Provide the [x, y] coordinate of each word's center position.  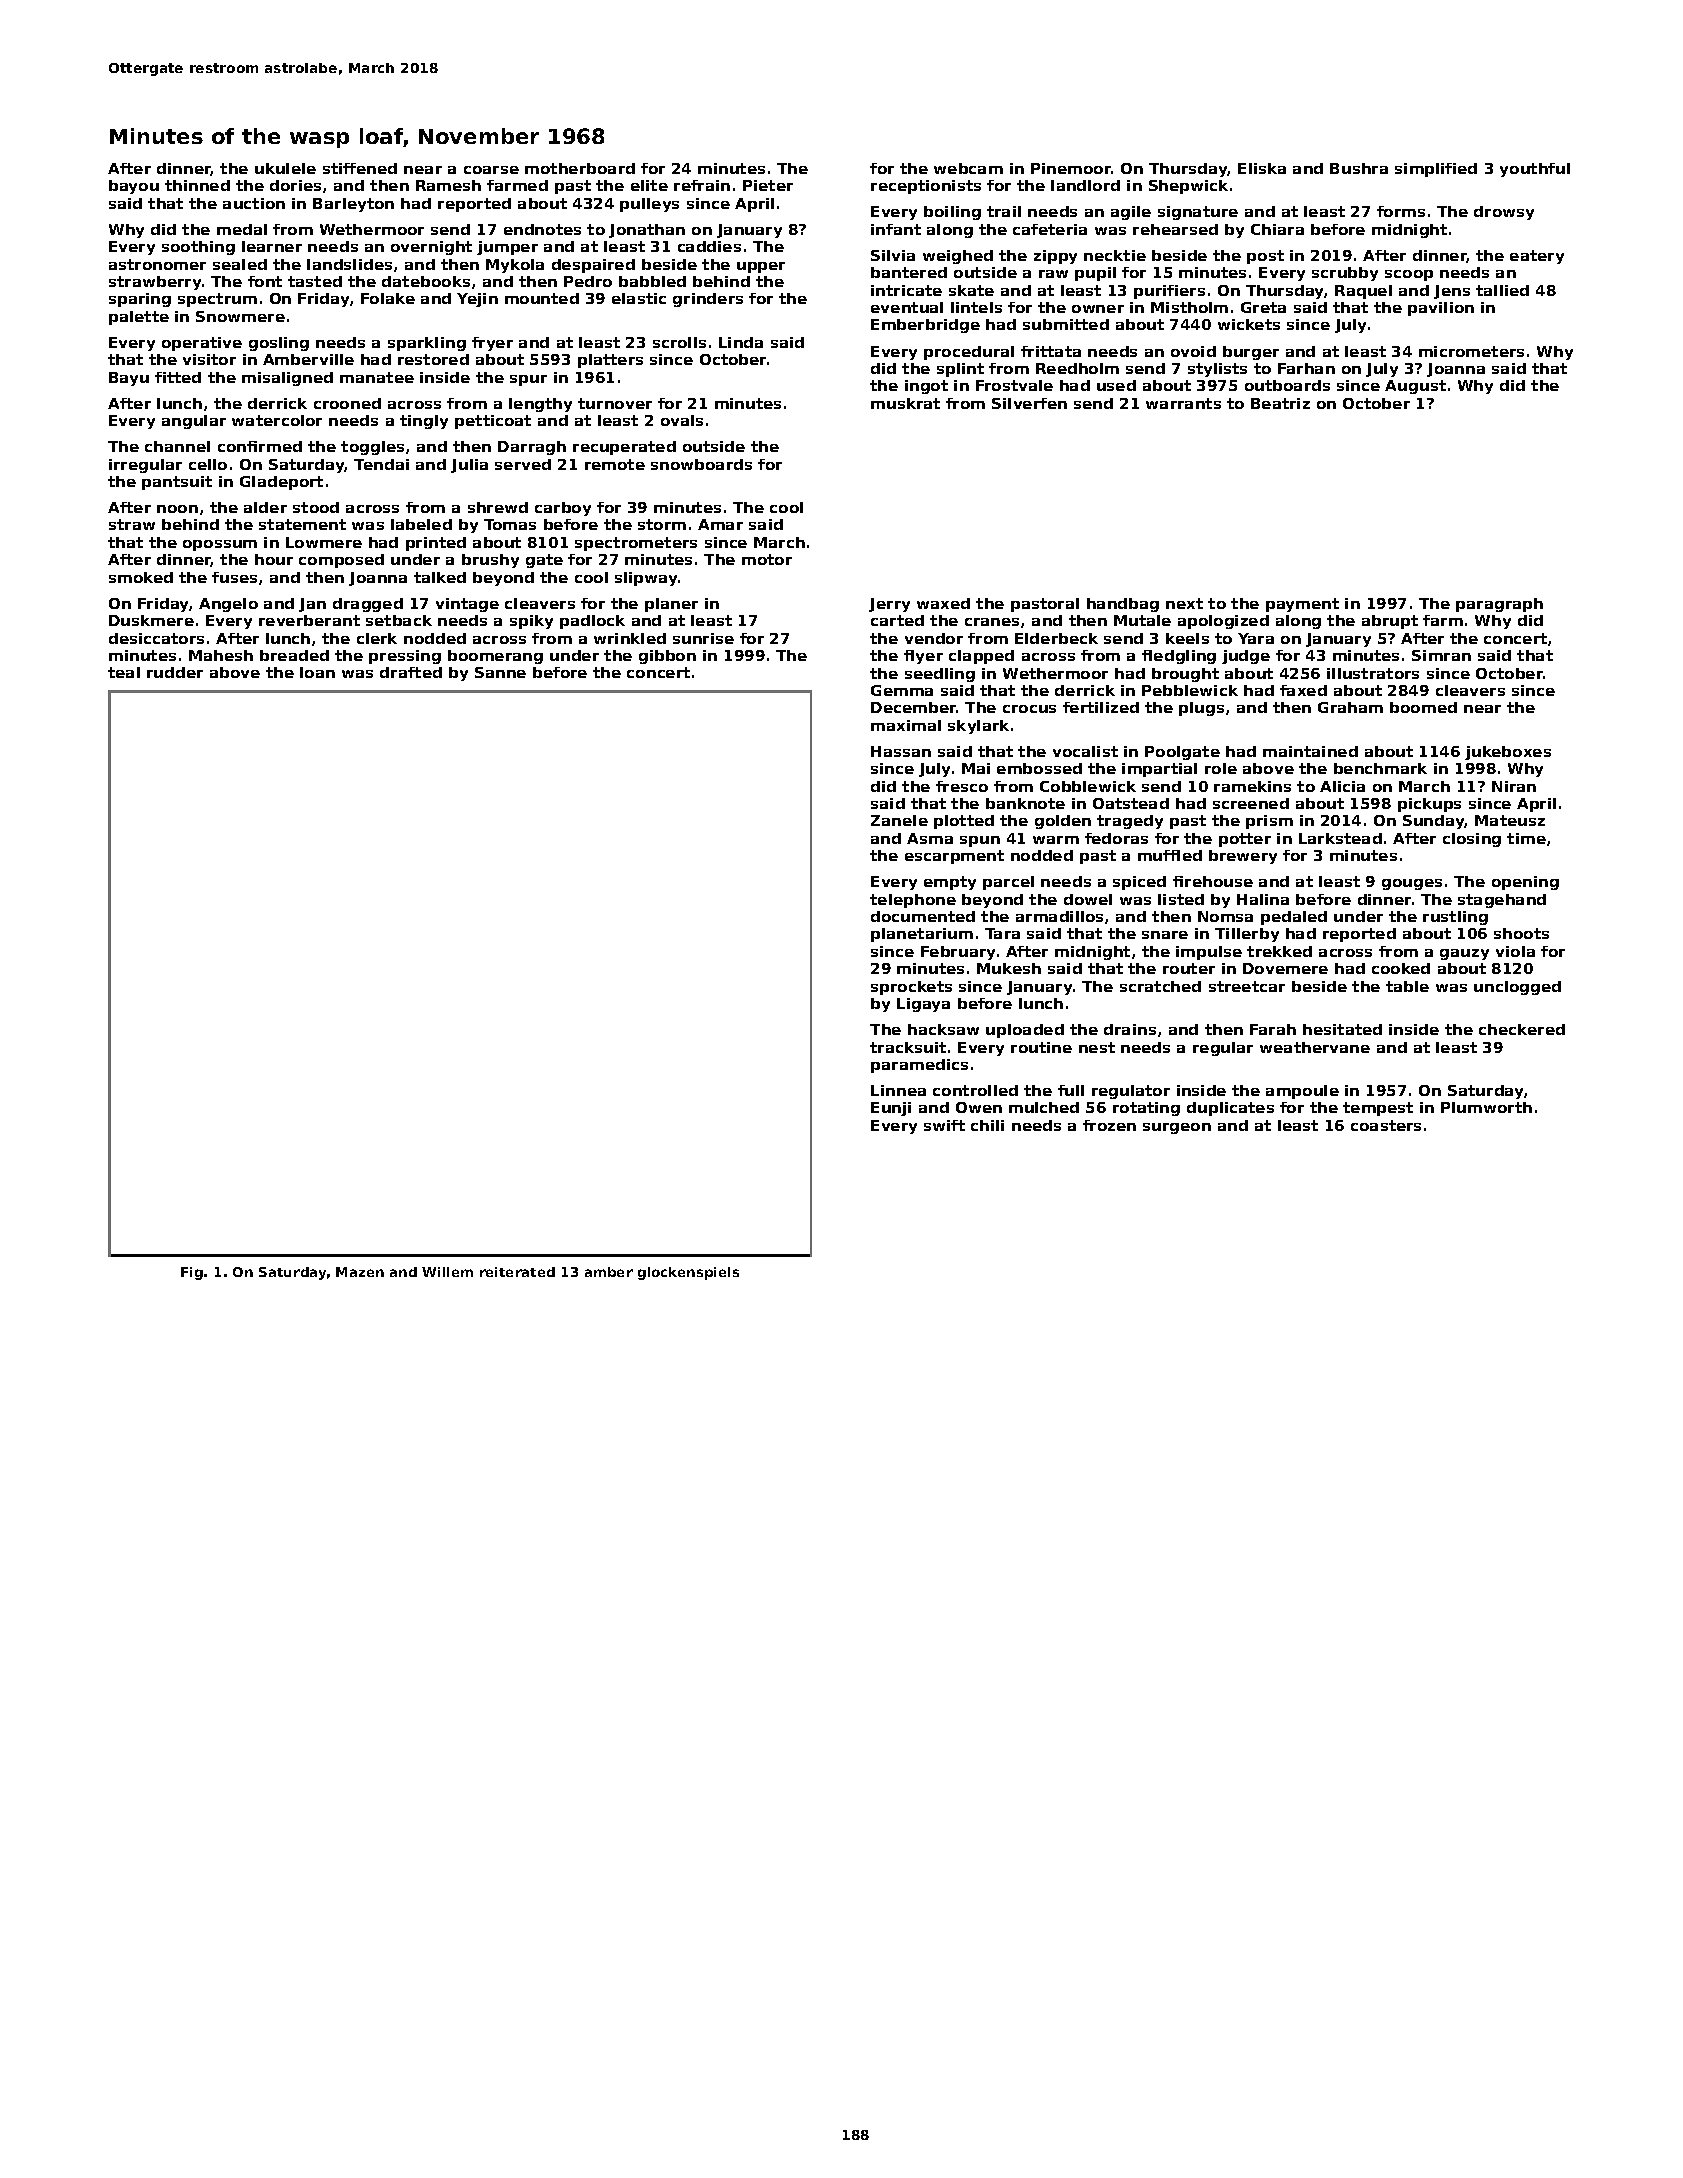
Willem [447, 1272]
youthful [1535, 170]
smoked [141, 577]
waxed [943, 603]
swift [944, 1125]
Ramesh [448, 185]
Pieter [768, 185]
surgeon [1177, 1128]
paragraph [1499, 605]
